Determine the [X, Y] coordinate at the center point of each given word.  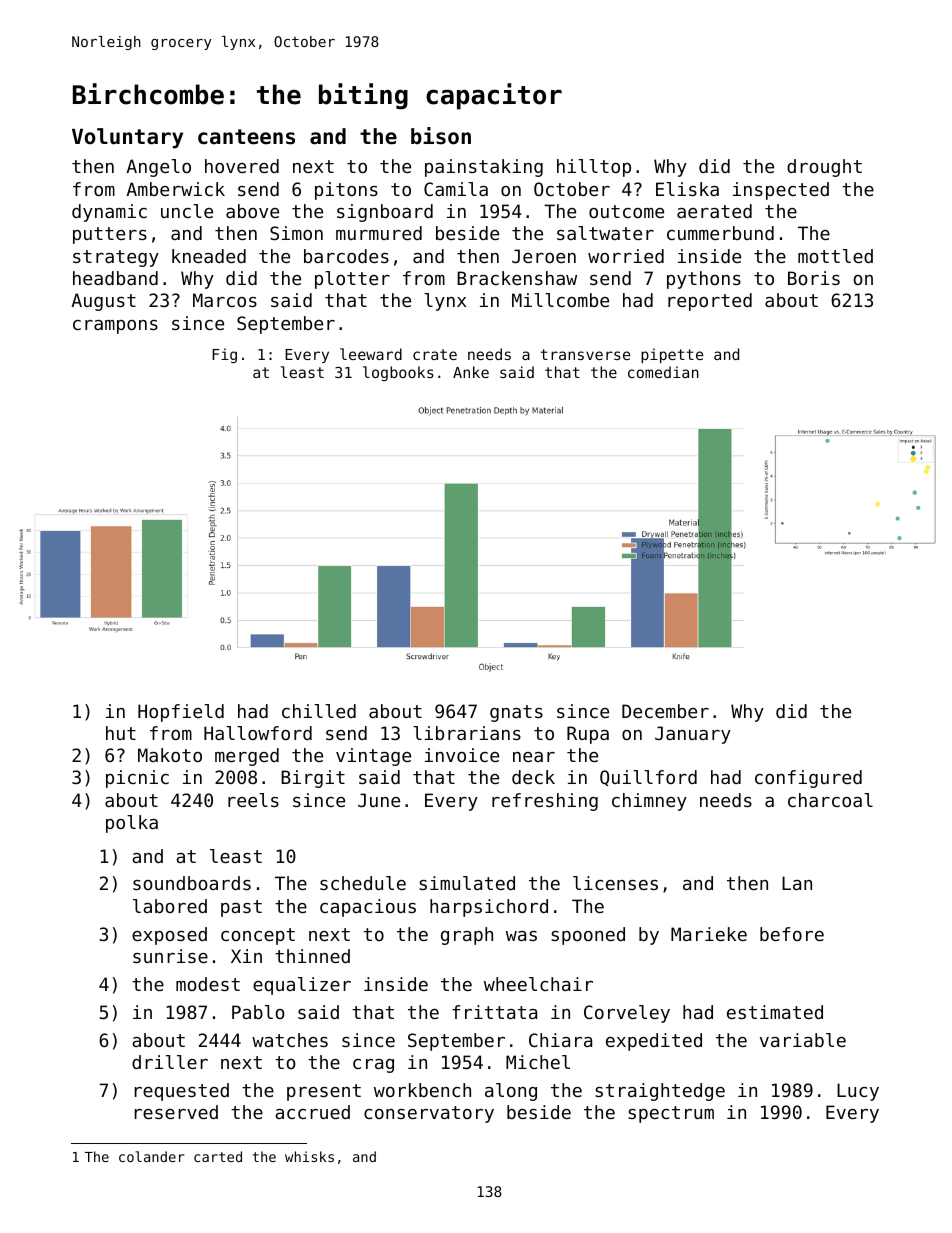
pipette [672, 355]
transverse [585, 354]
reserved [176, 1112]
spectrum [671, 1114]
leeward [371, 354]
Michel [538, 1062]
